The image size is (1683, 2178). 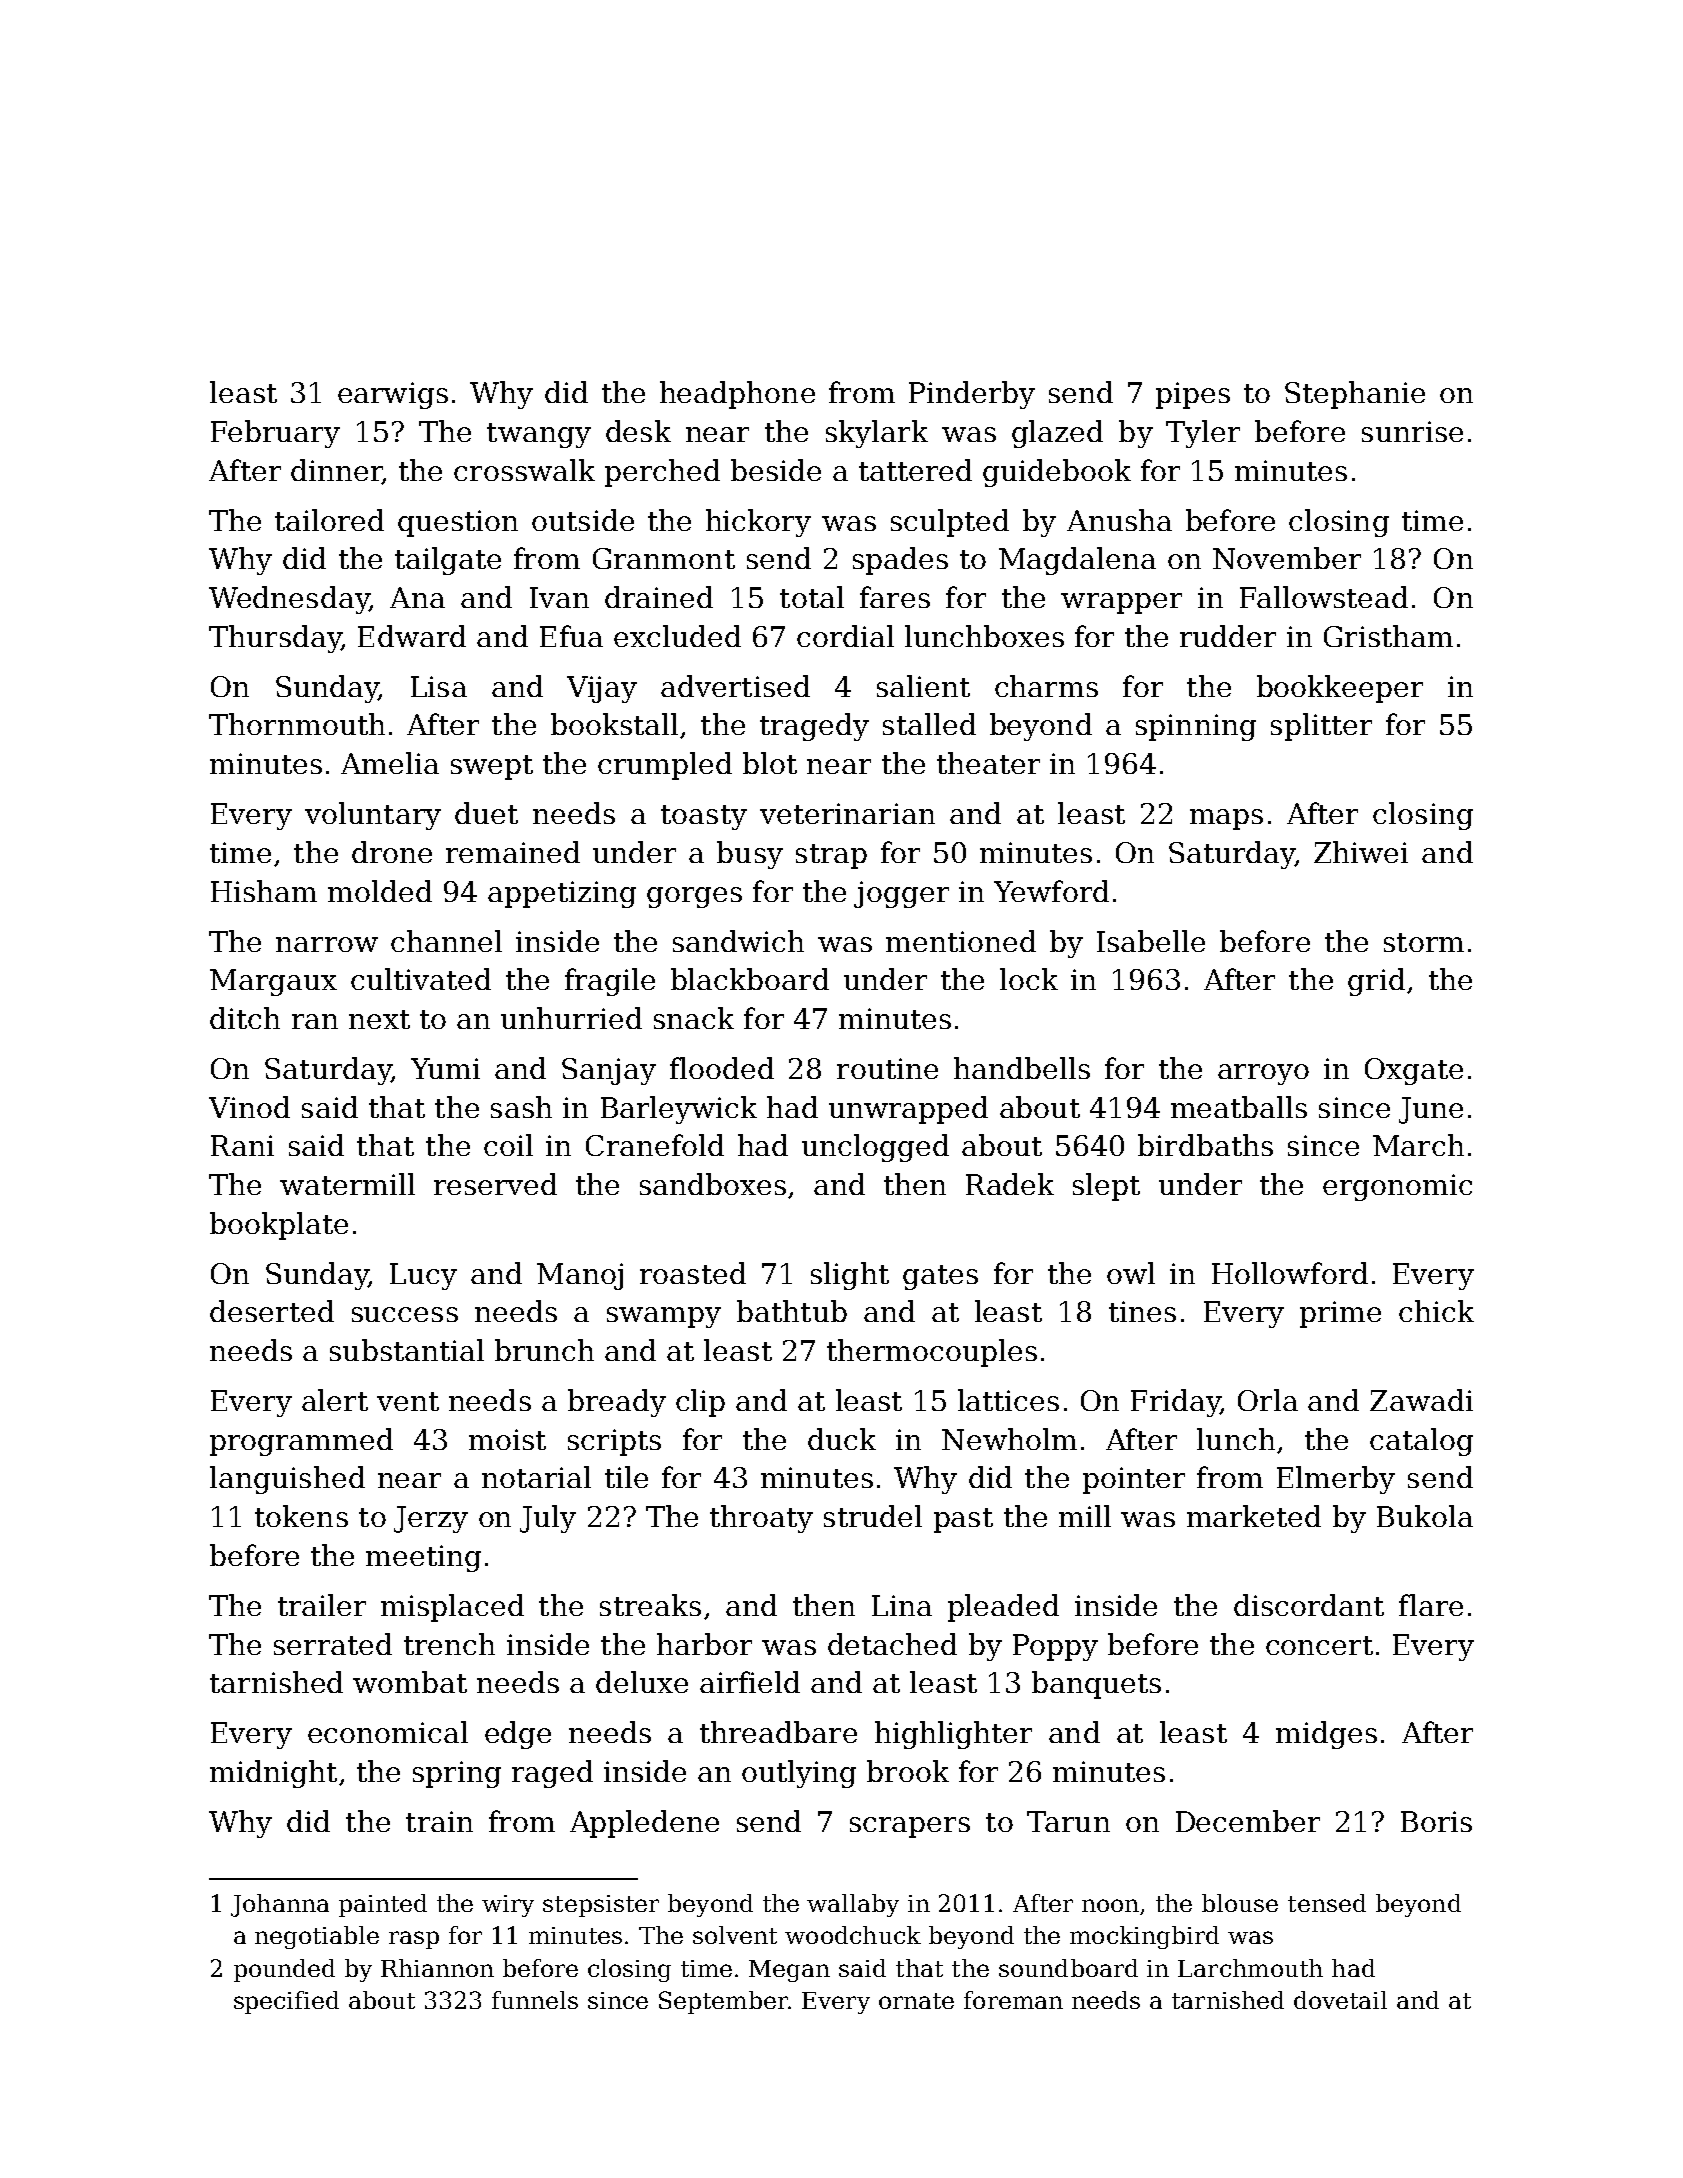 What do you see at coordinates (492, 767) in the screenshot?
I see `swept` at bounding box center [492, 767].
